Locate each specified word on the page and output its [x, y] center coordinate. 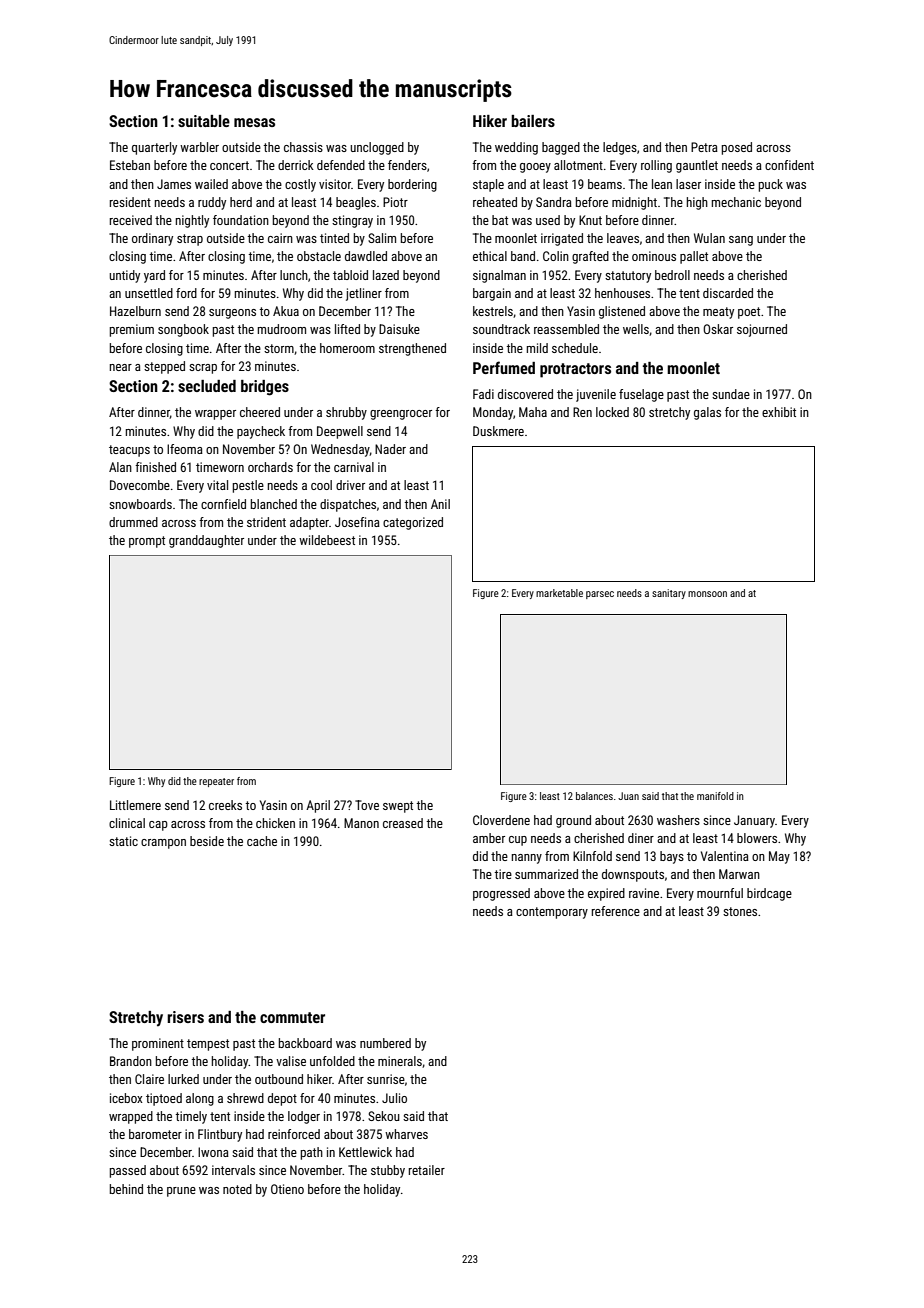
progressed [501, 894]
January [754, 821]
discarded [728, 293]
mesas [254, 122]
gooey [535, 168]
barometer [155, 1134]
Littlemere [135, 805]
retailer [427, 1170]
